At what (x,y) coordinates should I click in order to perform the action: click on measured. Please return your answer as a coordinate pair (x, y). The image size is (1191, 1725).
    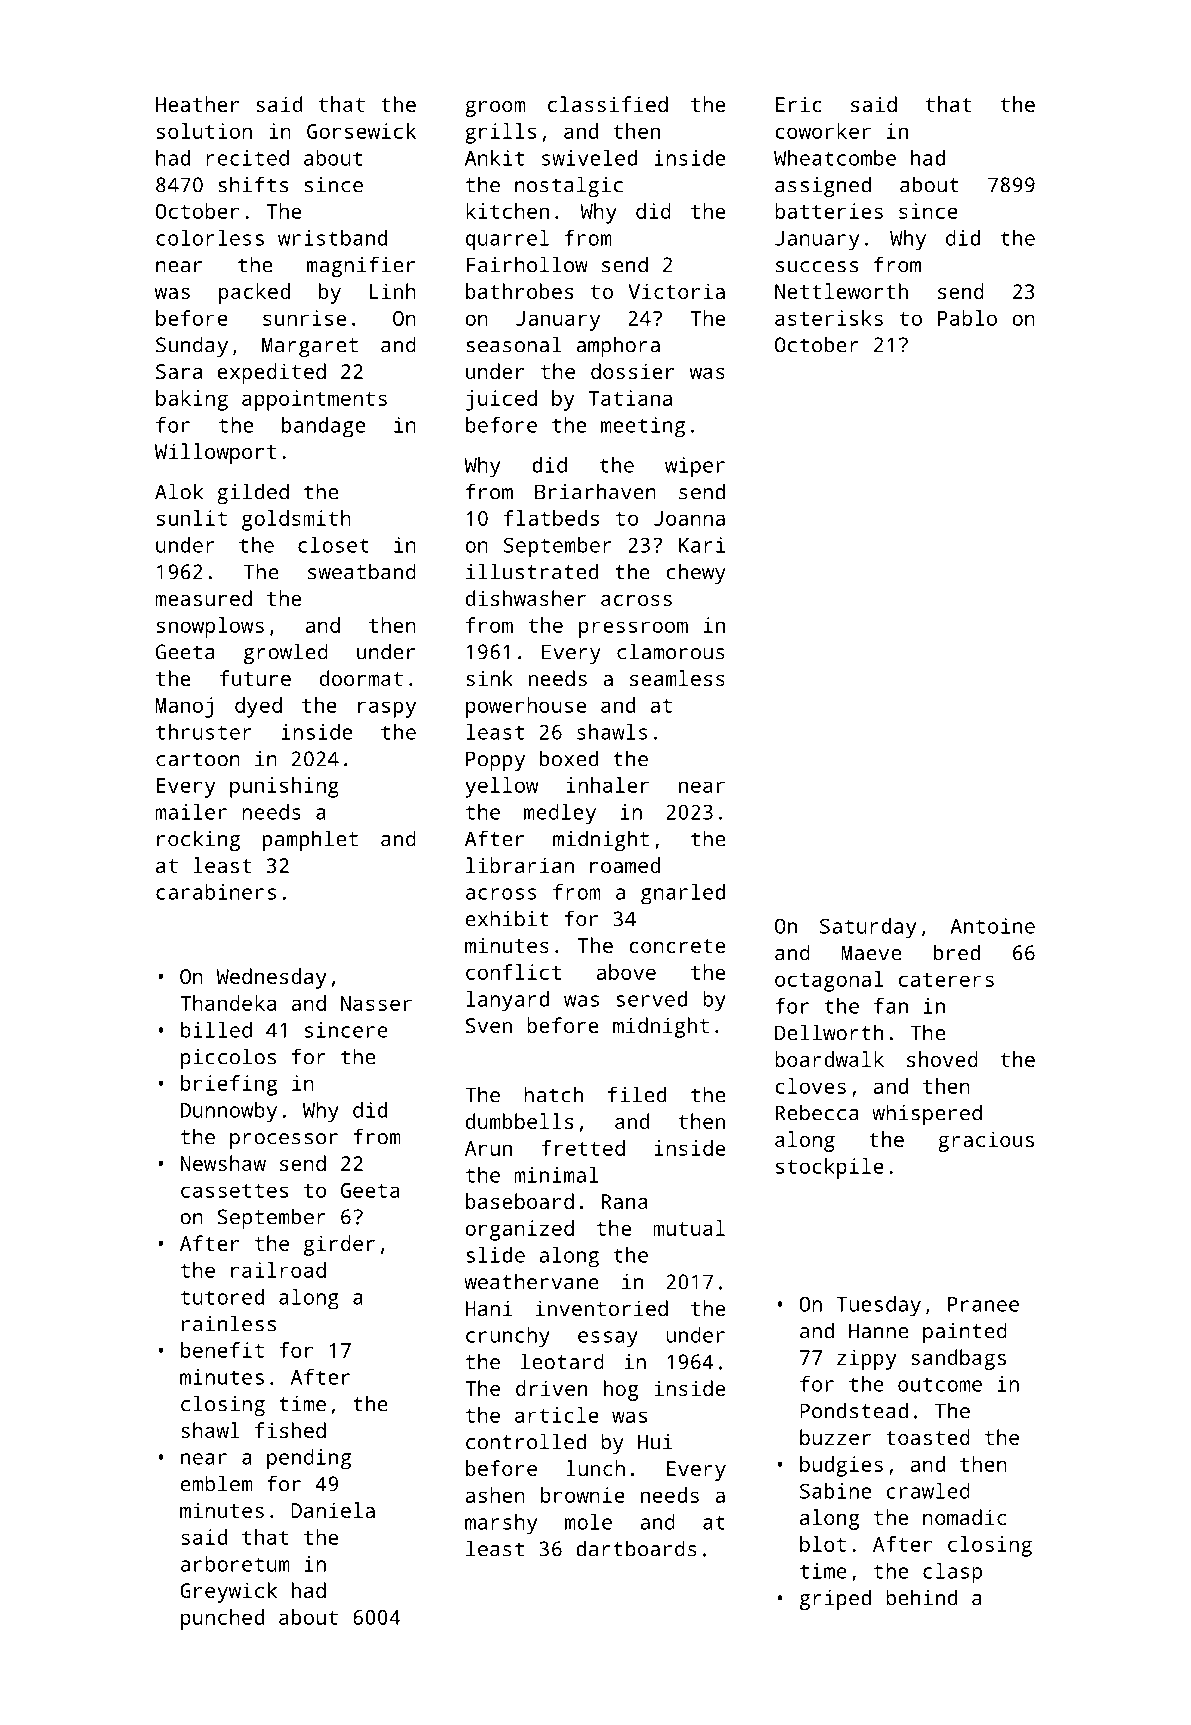
    Looking at the image, I should click on (203, 598).
